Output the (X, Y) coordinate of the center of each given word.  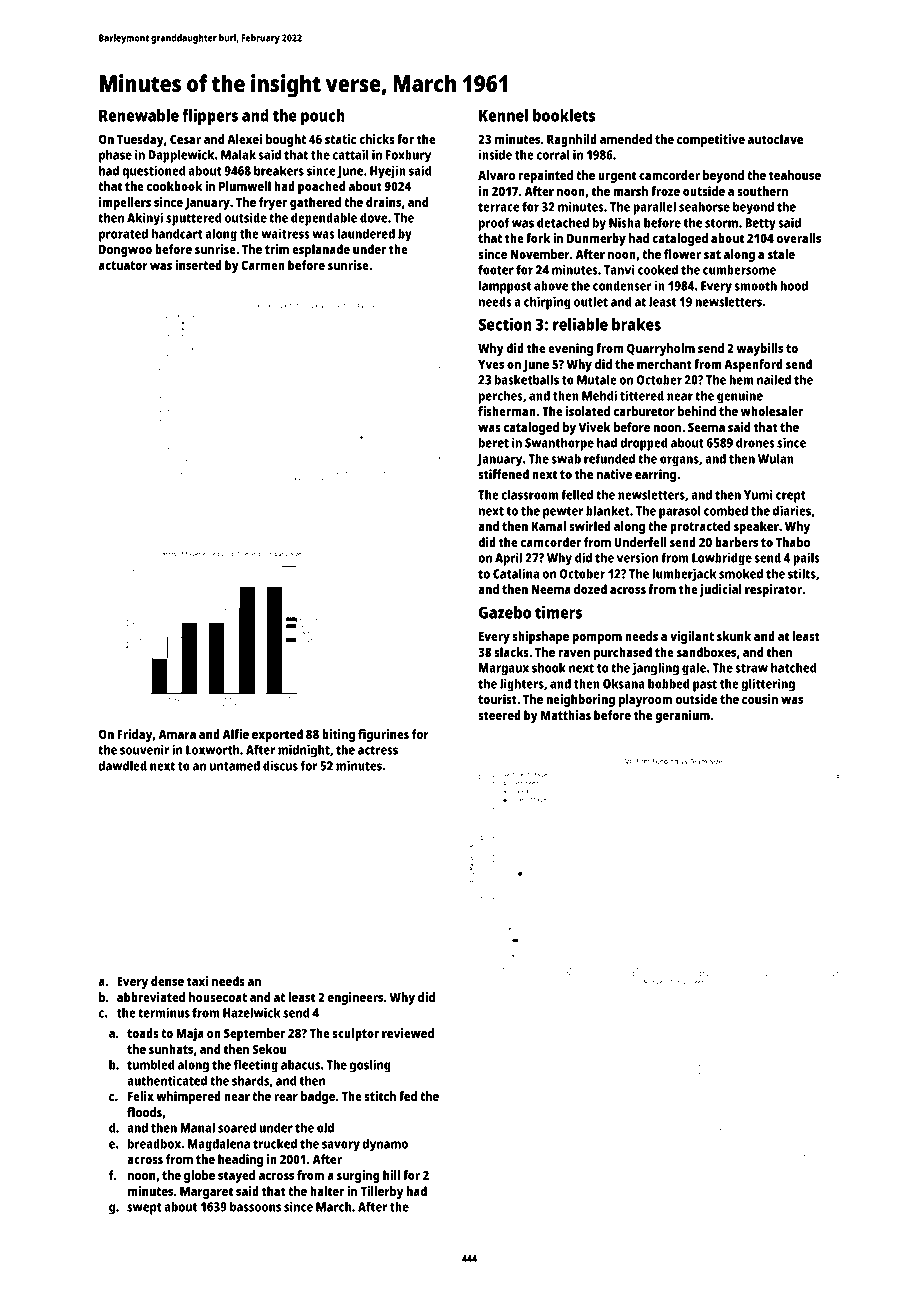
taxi (197, 981)
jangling (655, 669)
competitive (711, 140)
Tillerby (382, 1192)
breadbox (154, 1143)
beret (494, 442)
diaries (792, 510)
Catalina (516, 573)
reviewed (408, 1033)
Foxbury (408, 156)
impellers (125, 203)
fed (408, 1096)
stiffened (503, 474)
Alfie (236, 734)
